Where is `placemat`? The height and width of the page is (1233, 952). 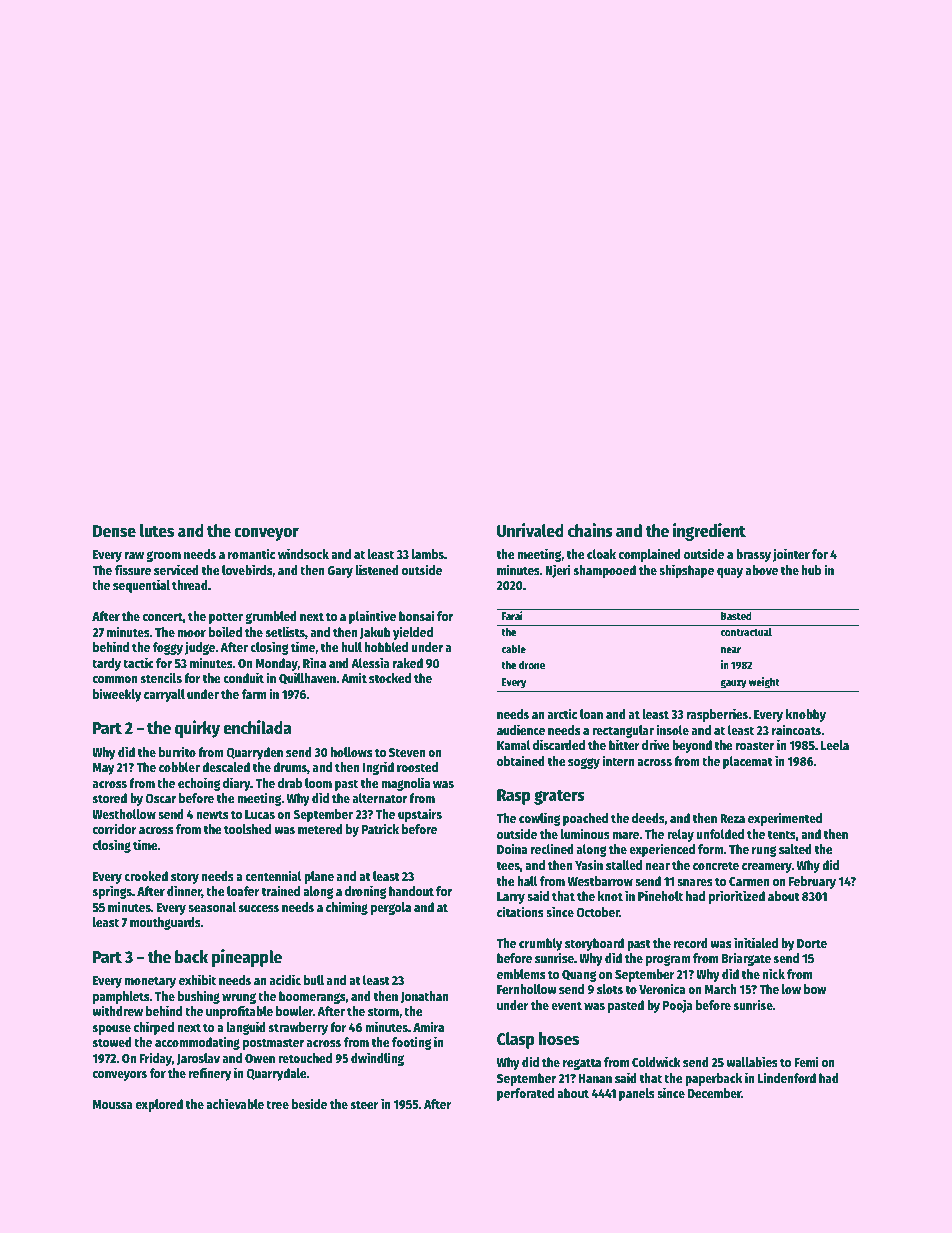
placemat is located at coordinates (748, 762).
